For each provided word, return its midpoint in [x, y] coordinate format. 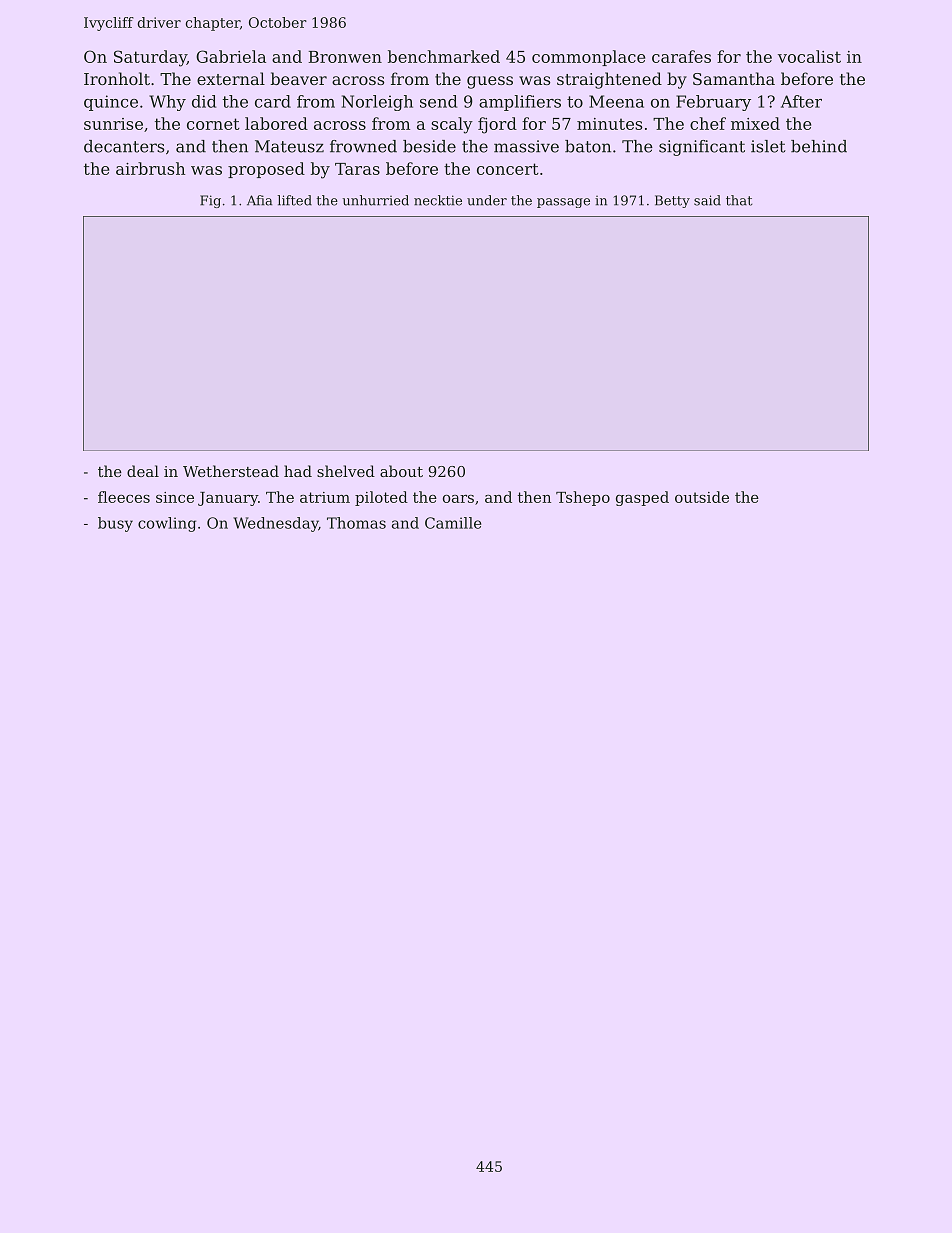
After [801, 101]
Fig [210, 201]
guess [490, 82]
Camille [453, 523]
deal [143, 471]
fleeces [124, 497]
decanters [124, 146]
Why [167, 103]
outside [702, 497]
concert [508, 169]
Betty [672, 201]
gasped [642, 498]
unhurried [376, 200]
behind [819, 146]
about [401, 471]
